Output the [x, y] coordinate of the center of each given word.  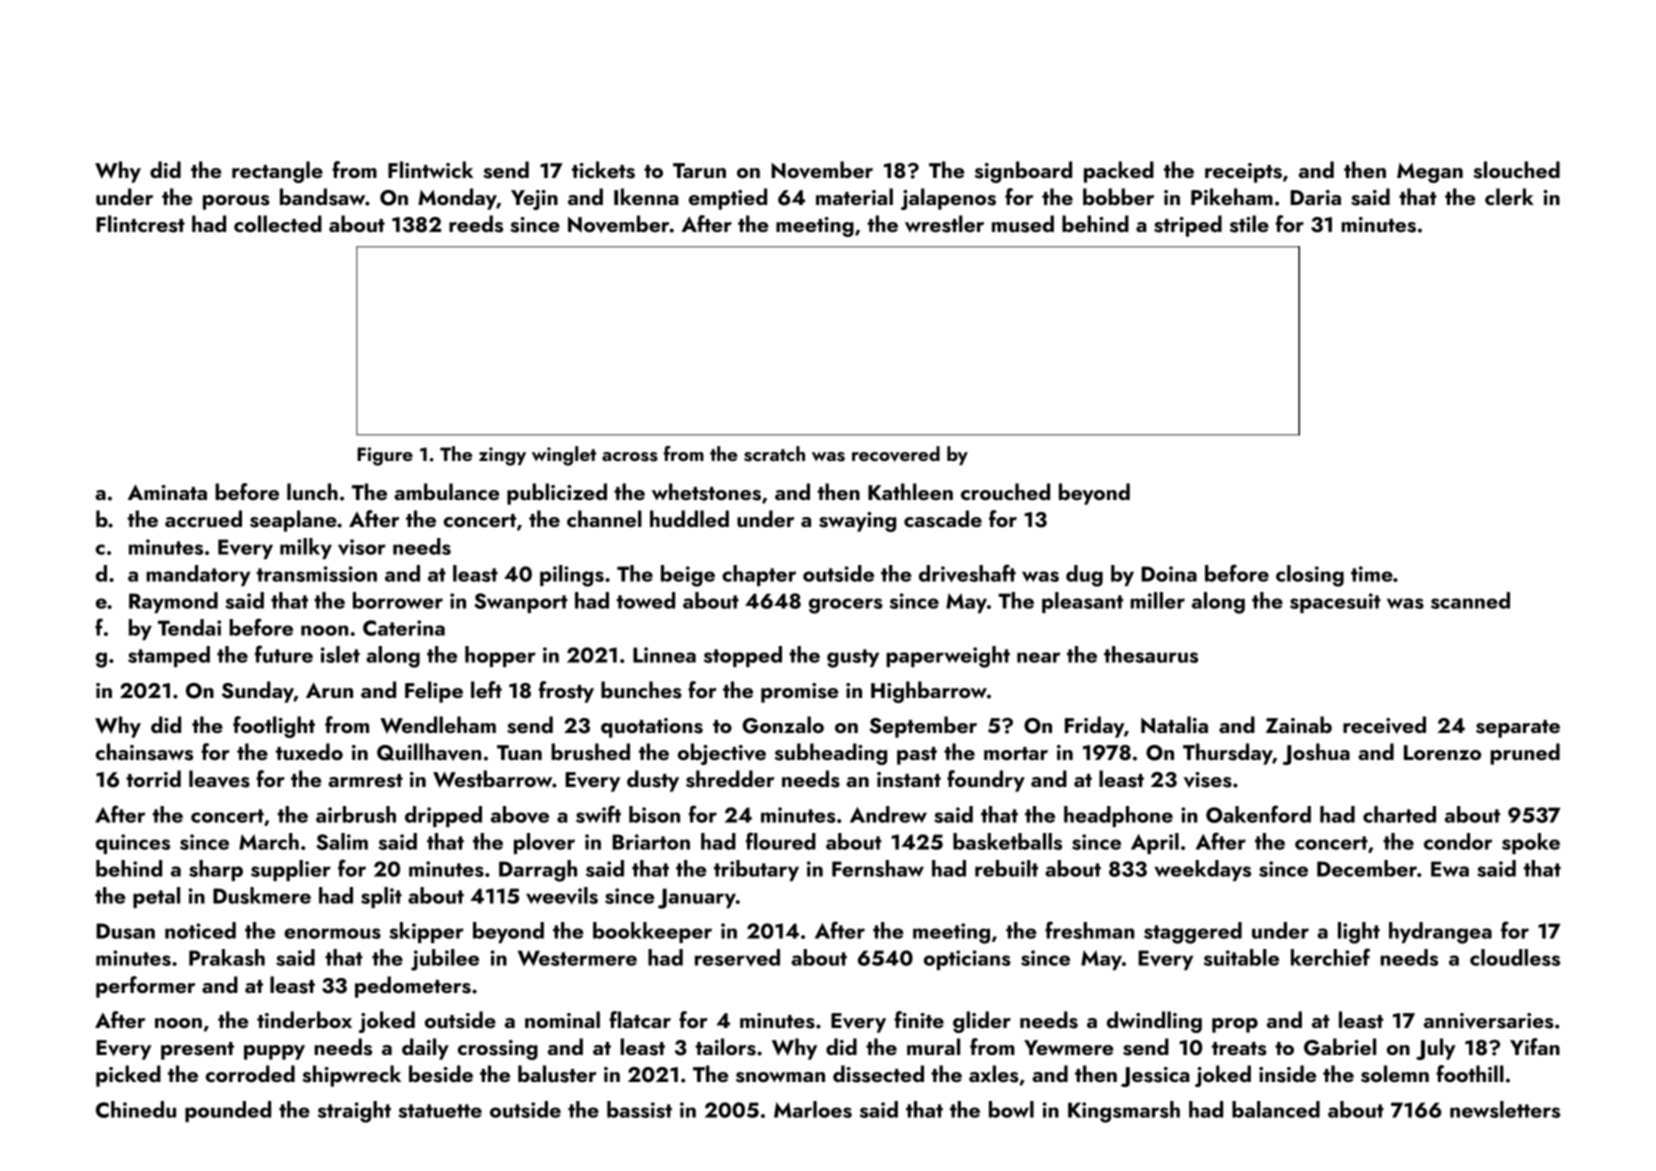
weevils [562, 895]
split [381, 897]
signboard [1023, 172]
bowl [1011, 1109]
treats [1239, 1049]
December [1367, 868]
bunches [641, 690]
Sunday [258, 692]
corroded [250, 1073]
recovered [896, 454]
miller [1157, 600]
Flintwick [430, 169]
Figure [385, 456]
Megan [1430, 173]
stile [1249, 224]
